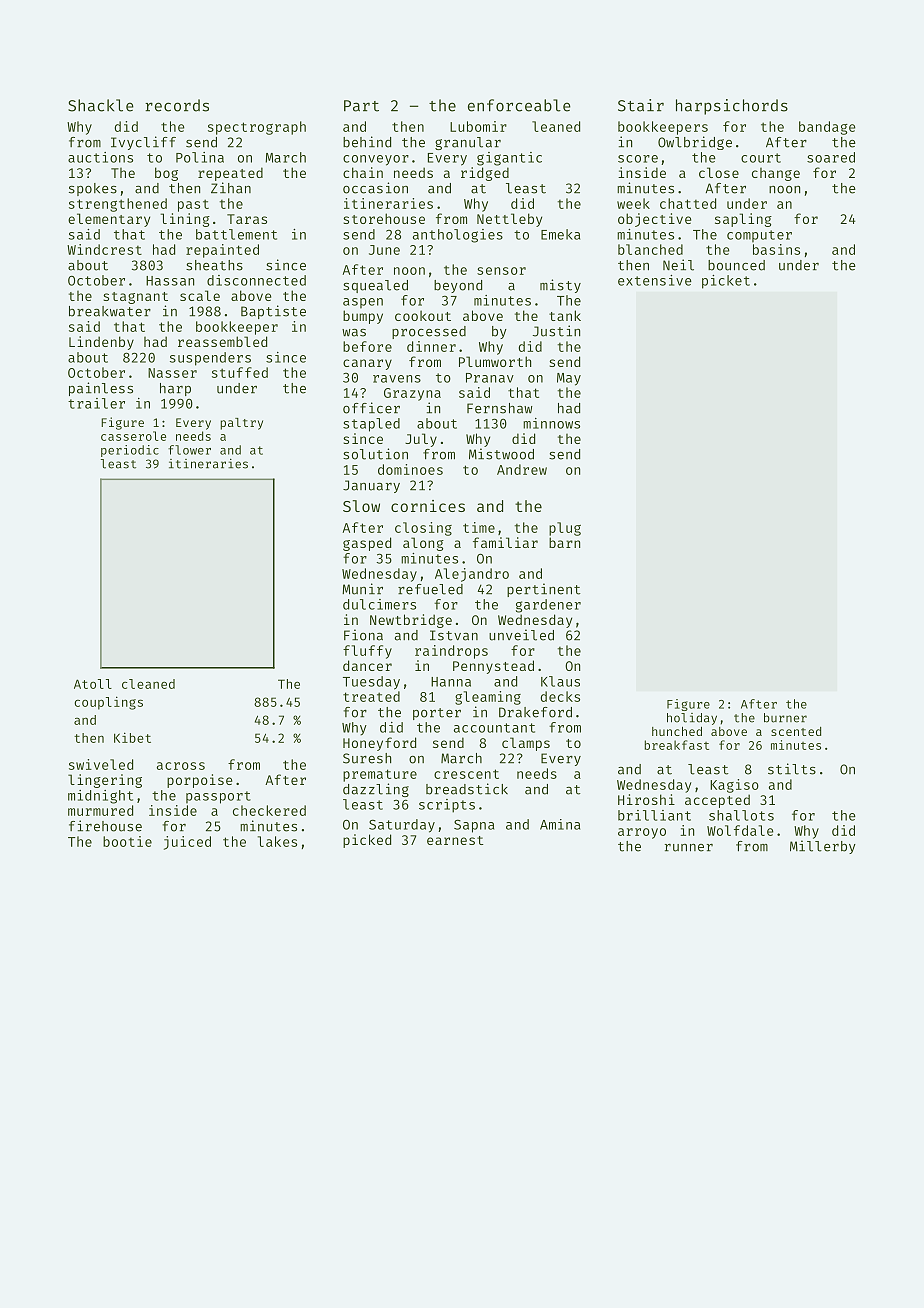 The image size is (924, 1308). What do you see at coordinates (519, 105) in the screenshot?
I see `enforceable` at bounding box center [519, 105].
